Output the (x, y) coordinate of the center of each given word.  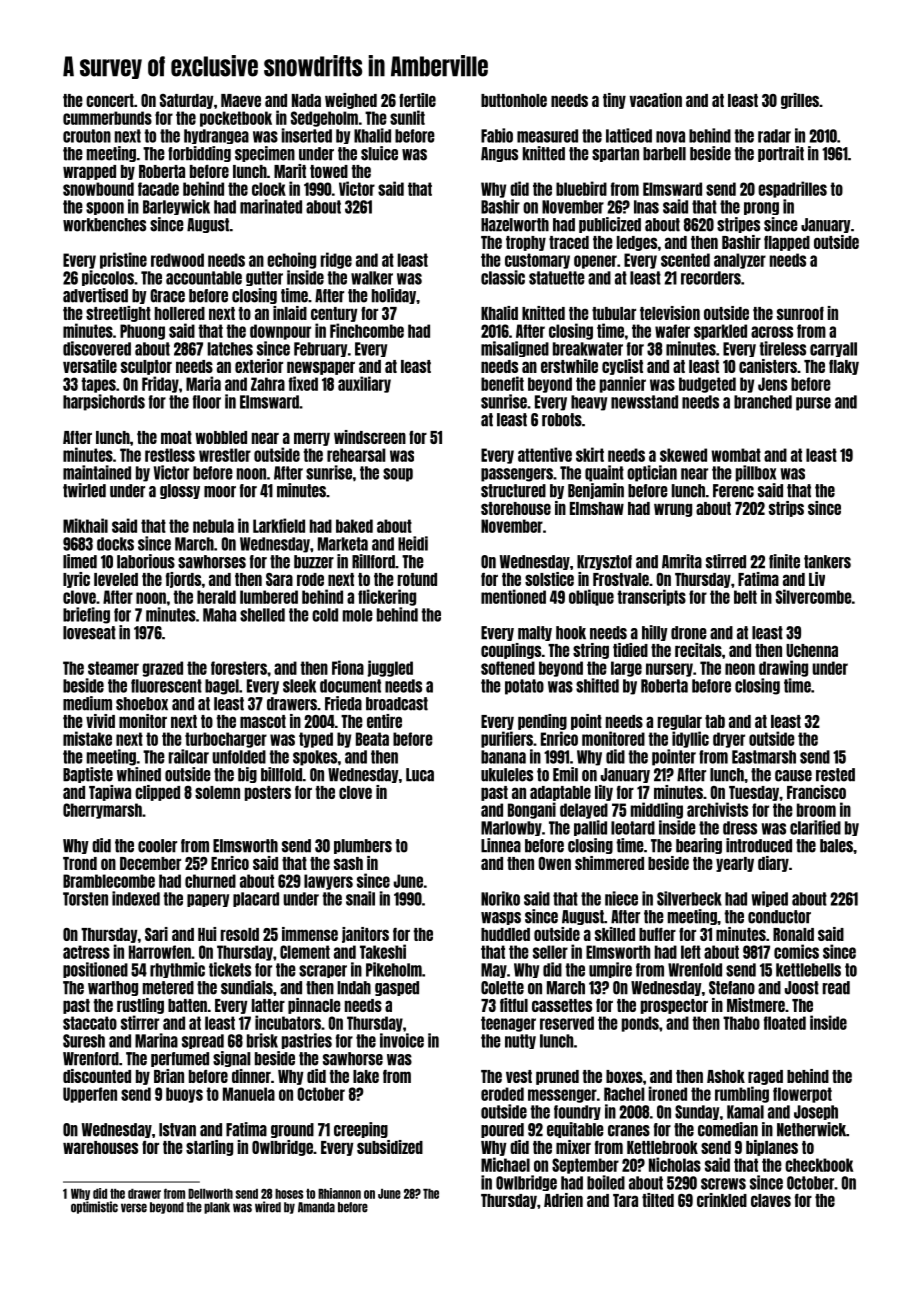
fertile (417, 100)
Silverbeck (689, 898)
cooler (157, 846)
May (494, 970)
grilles (800, 101)
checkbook (819, 1165)
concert (110, 100)
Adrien (563, 1200)
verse (134, 1208)
